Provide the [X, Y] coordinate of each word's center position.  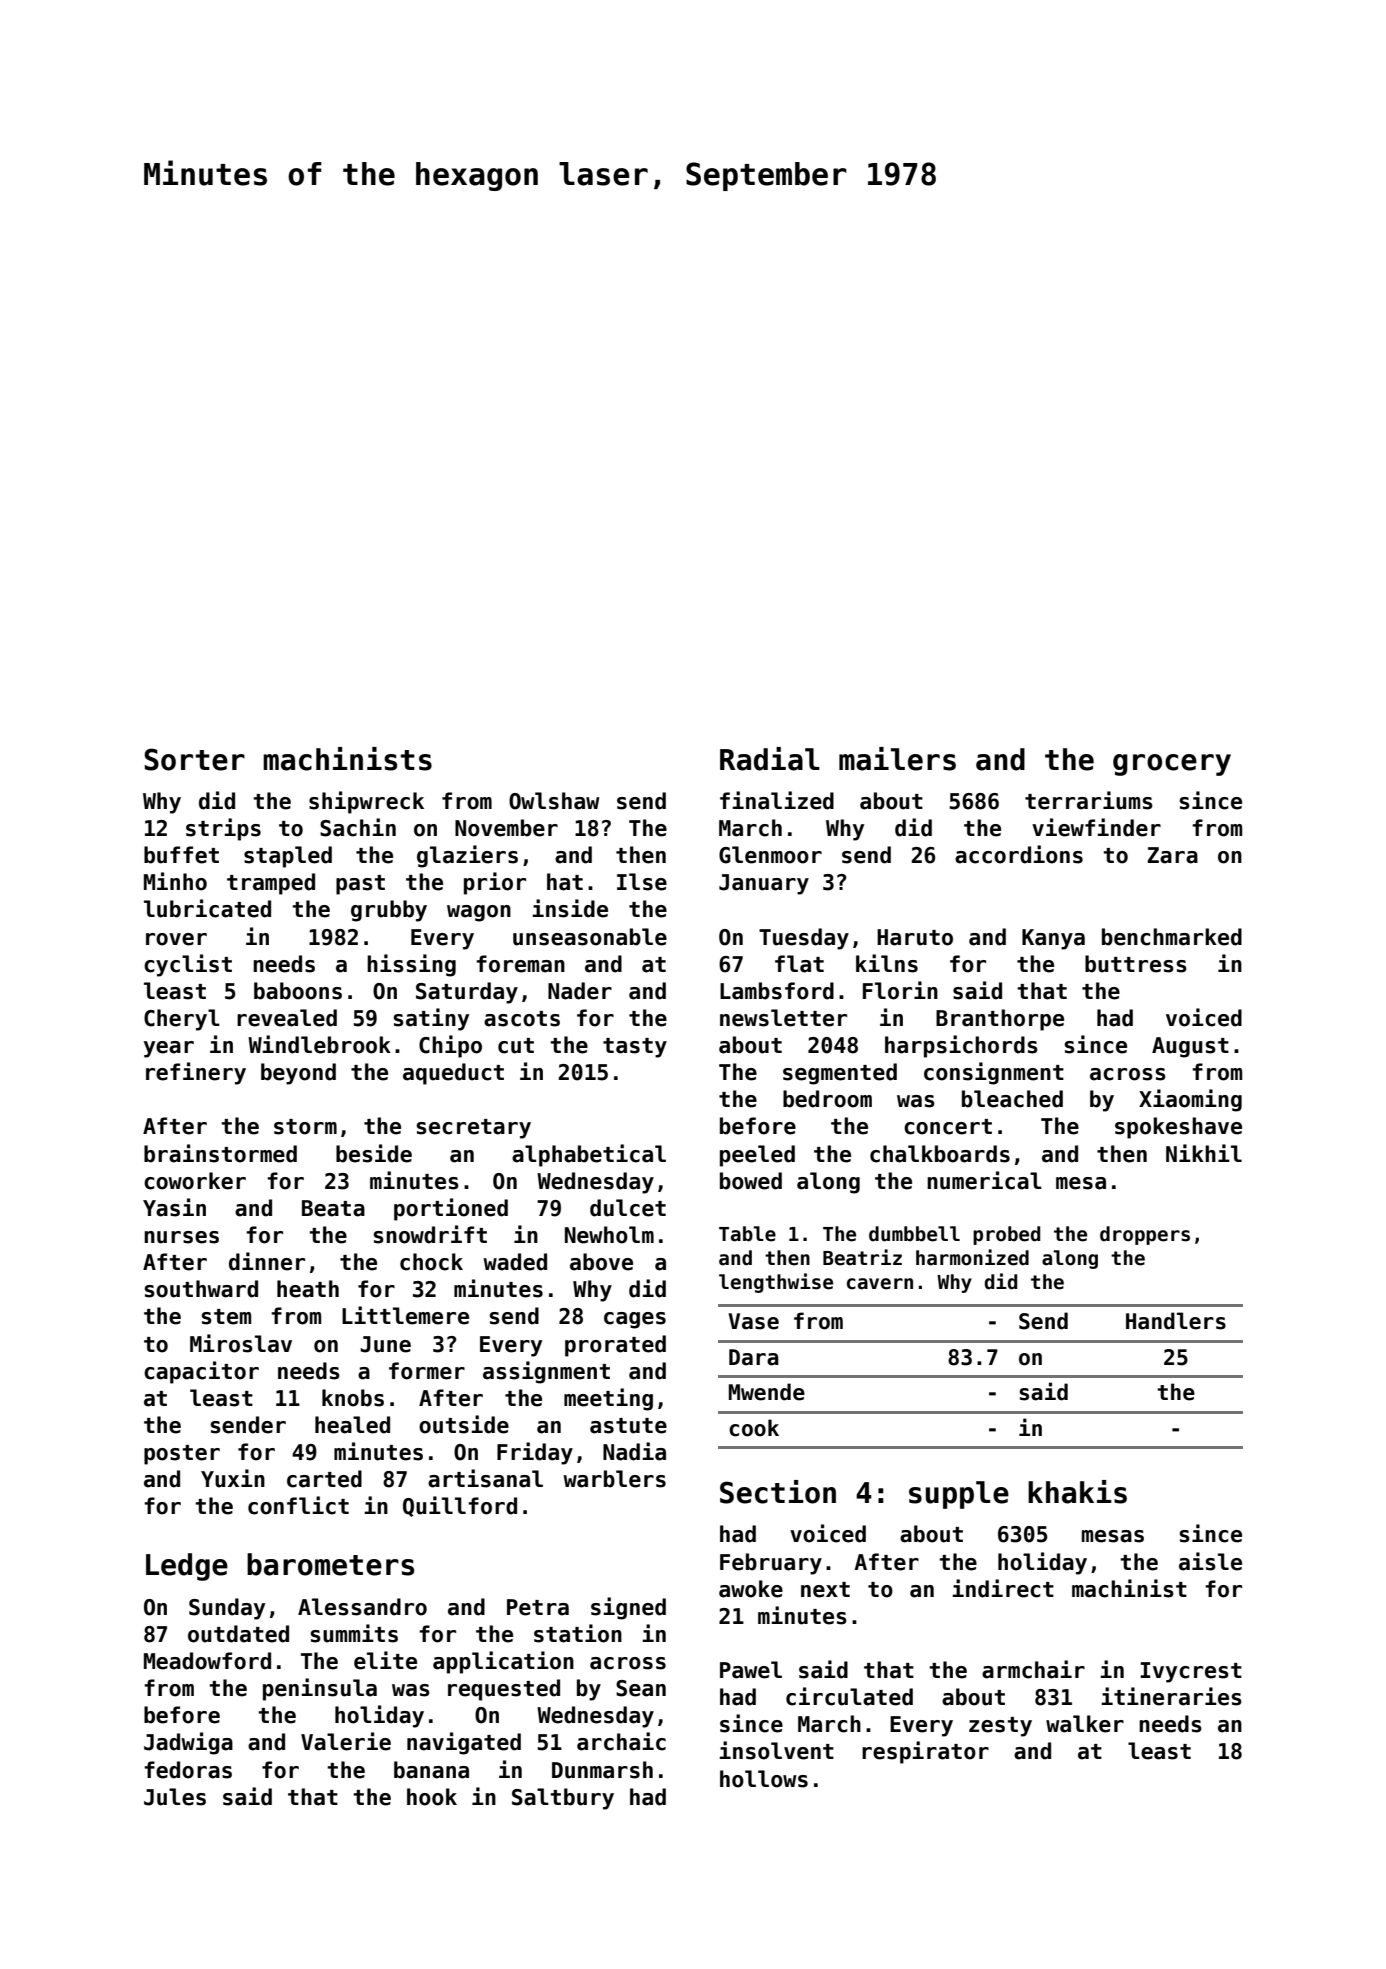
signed [628, 1608]
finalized [777, 800]
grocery [1172, 765]
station [578, 1633]
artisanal [485, 1478]
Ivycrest [1191, 1672]
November [506, 828]
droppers [1145, 1235]
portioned [451, 1209]
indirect [1003, 1588]
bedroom [827, 1099]
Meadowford [207, 1661]
